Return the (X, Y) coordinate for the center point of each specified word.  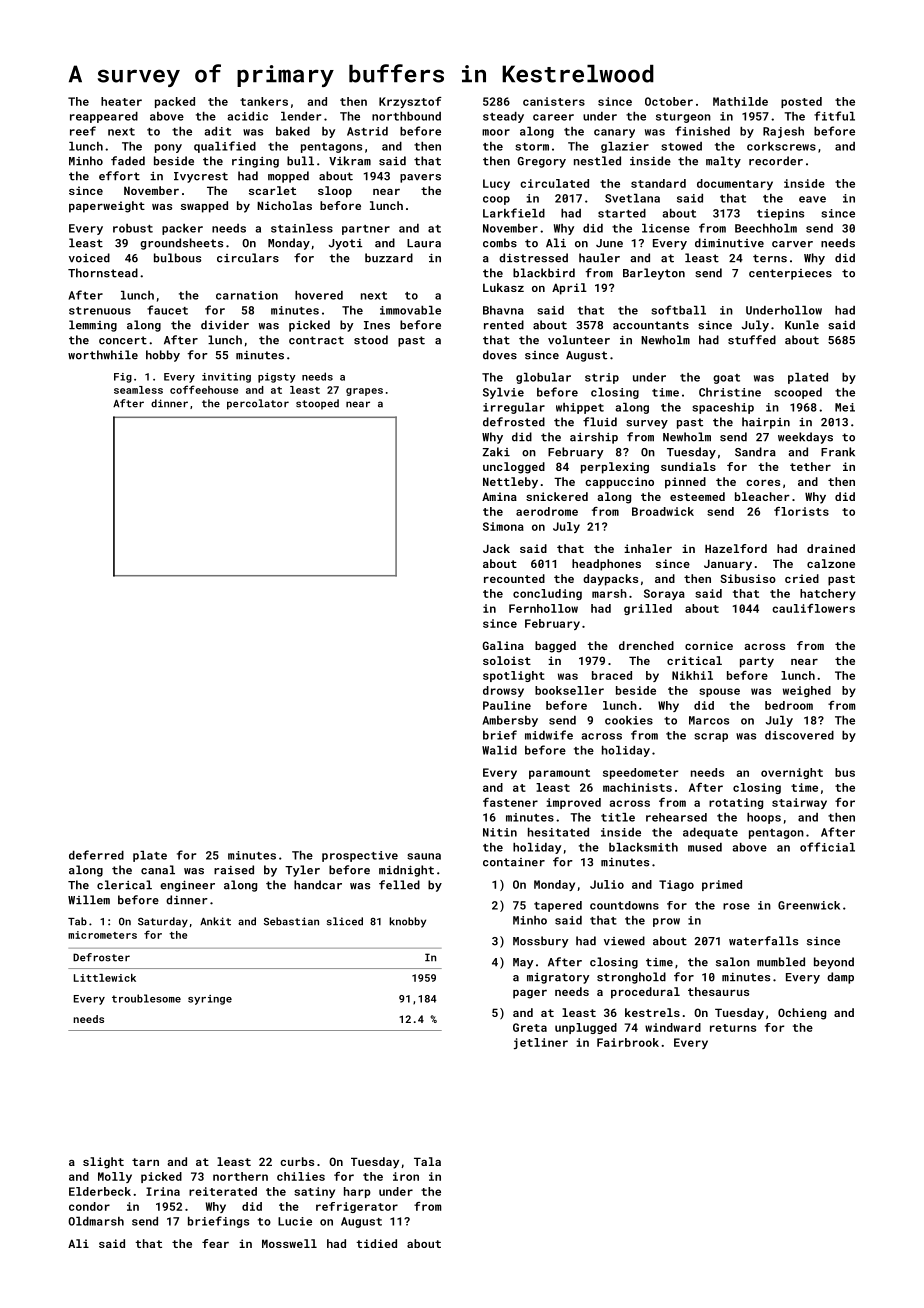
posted (801, 102)
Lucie (295, 1221)
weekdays (805, 438)
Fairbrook (628, 1042)
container (514, 862)
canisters (554, 101)
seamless (138, 390)
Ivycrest (201, 177)
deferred (96, 855)
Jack (496, 548)
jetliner (541, 1043)
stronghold (631, 978)
